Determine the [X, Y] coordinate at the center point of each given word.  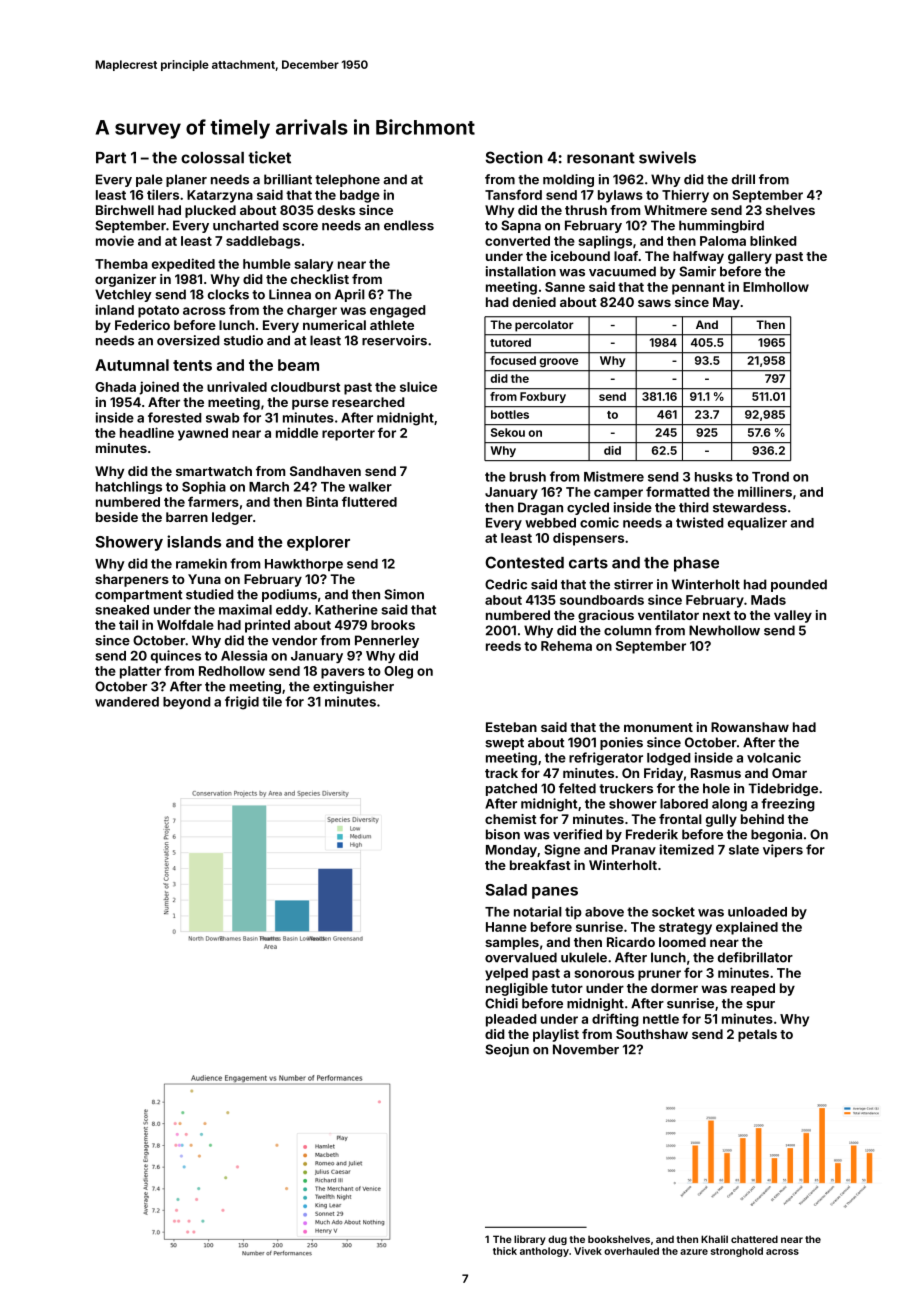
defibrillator [755, 957]
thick [505, 1251]
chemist [511, 819]
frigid [242, 703]
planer [186, 180]
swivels [667, 157]
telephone [347, 180]
